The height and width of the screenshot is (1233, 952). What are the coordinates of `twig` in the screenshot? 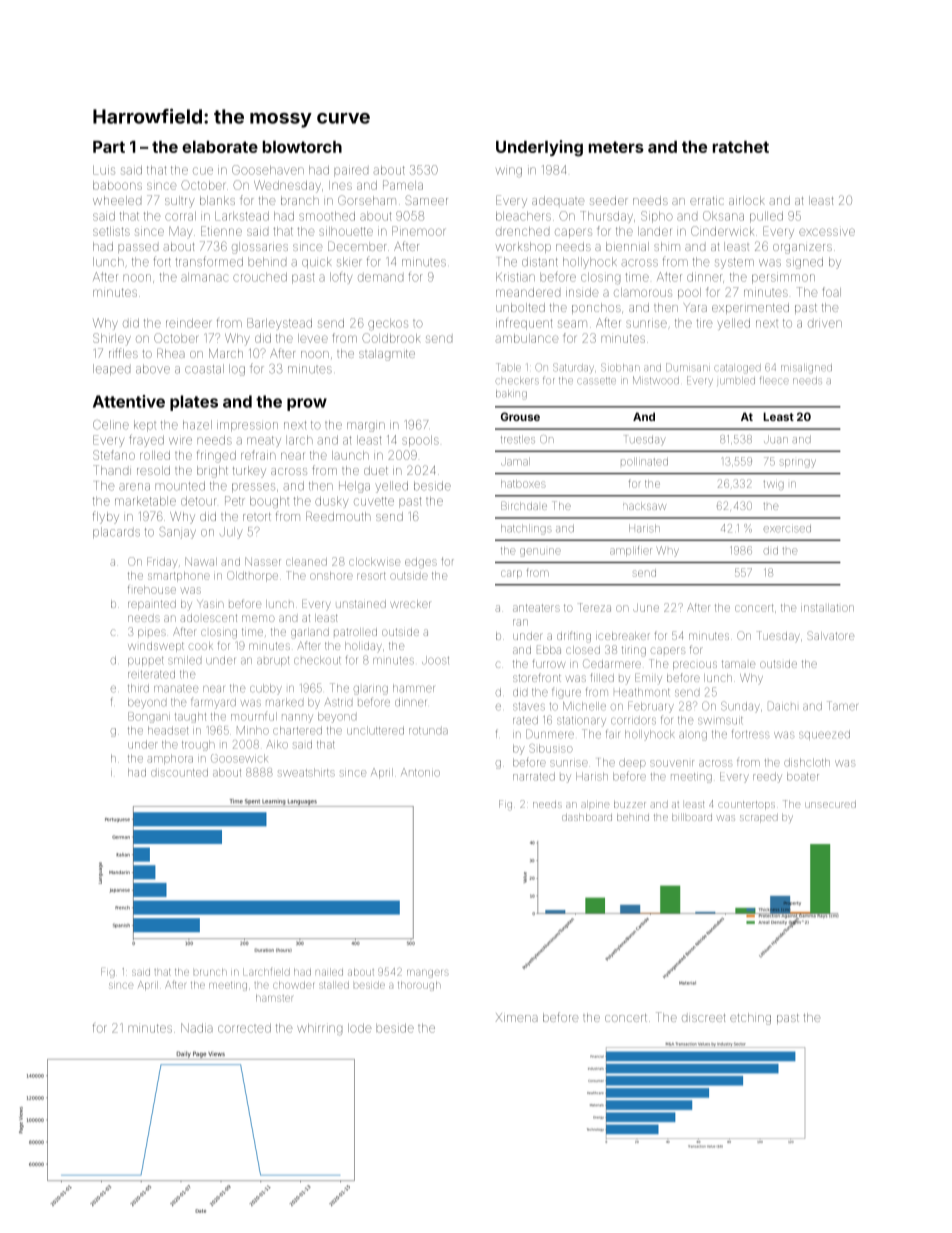 It's located at (773, 485).
